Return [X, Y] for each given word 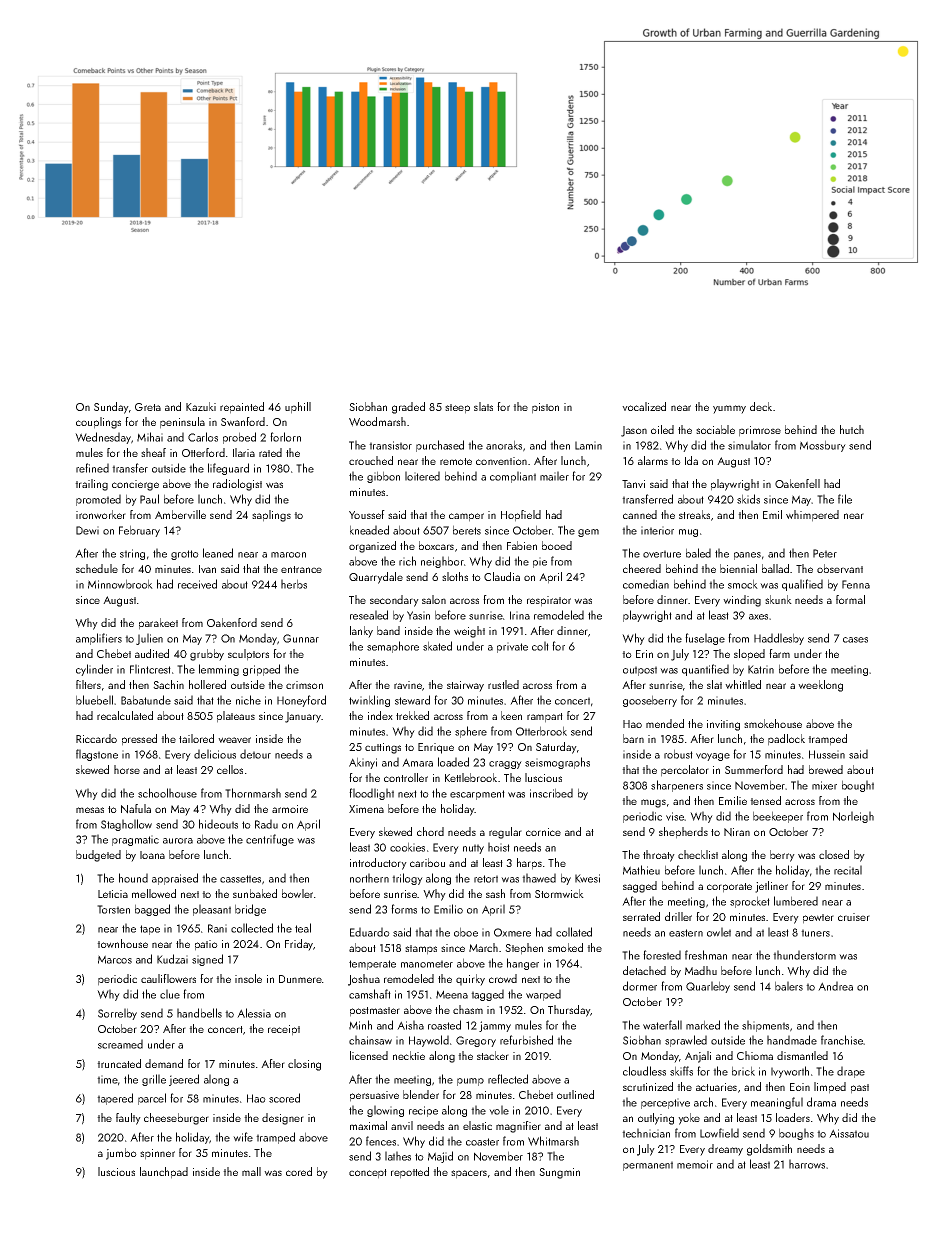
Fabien [522, 545]
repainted [242, 408]
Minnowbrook [120, 584]
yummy [729, 409]
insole [248, 978]
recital [848, 870]
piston [545, 408]
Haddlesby [779, 639]
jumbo [121, 1154]
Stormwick [559, 893]
